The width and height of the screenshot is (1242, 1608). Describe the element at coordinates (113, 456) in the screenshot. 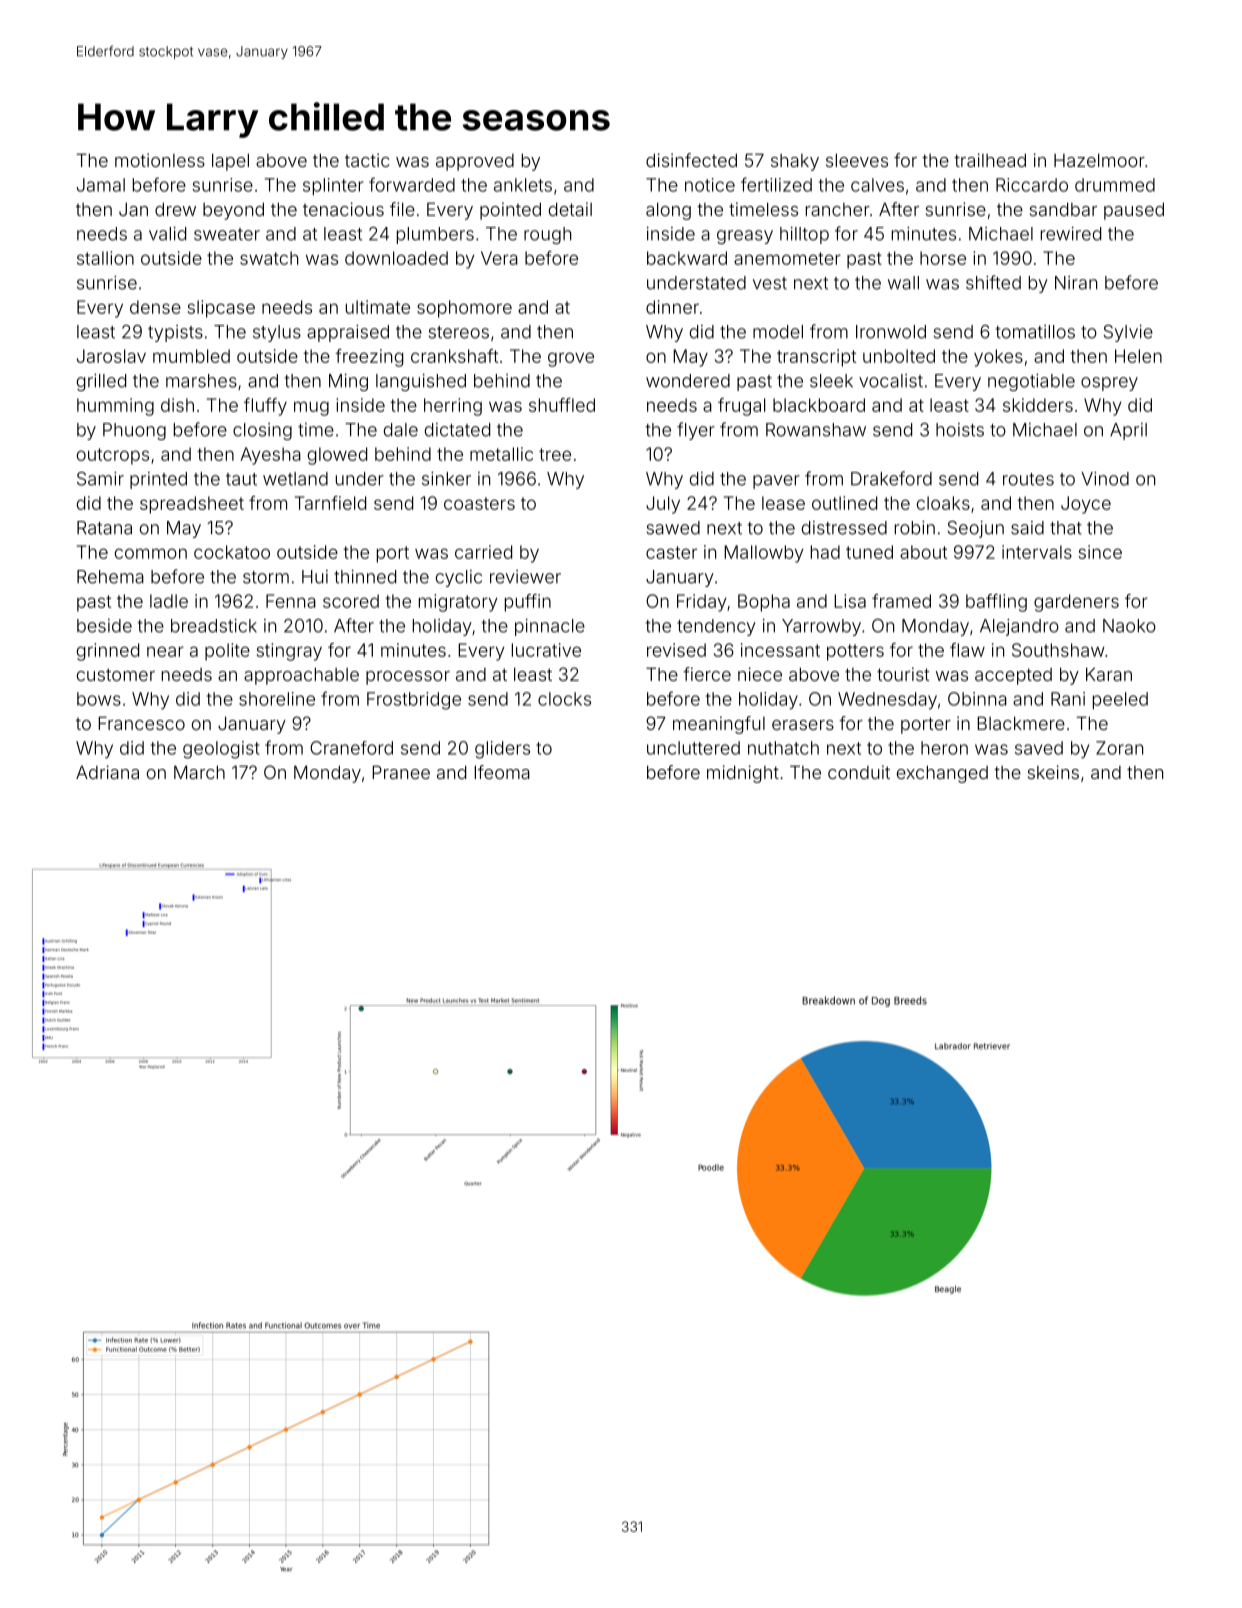

I see `outcrops` at that location.
